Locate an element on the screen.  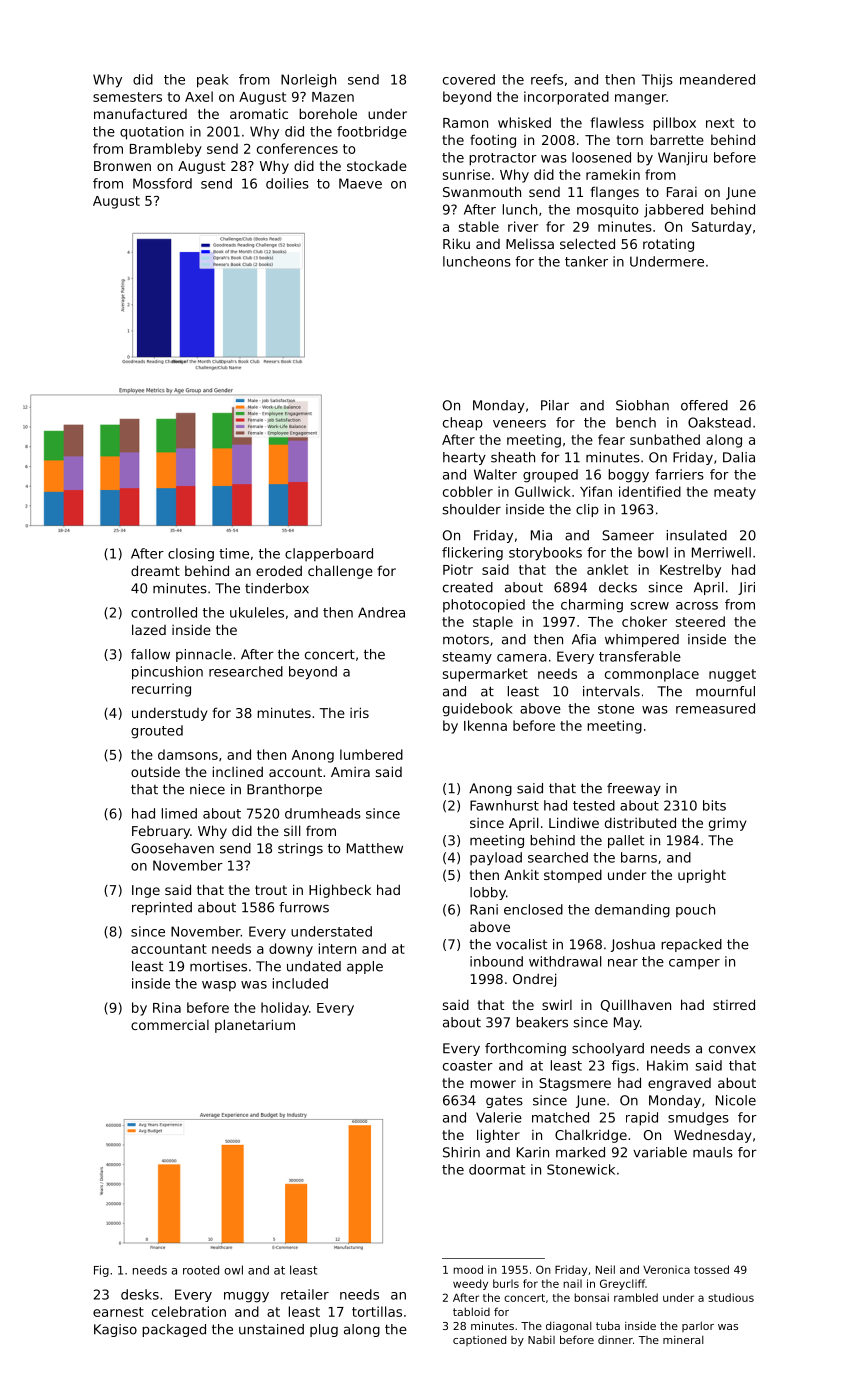
Branthorpe is located at coordinates (284, 790).
